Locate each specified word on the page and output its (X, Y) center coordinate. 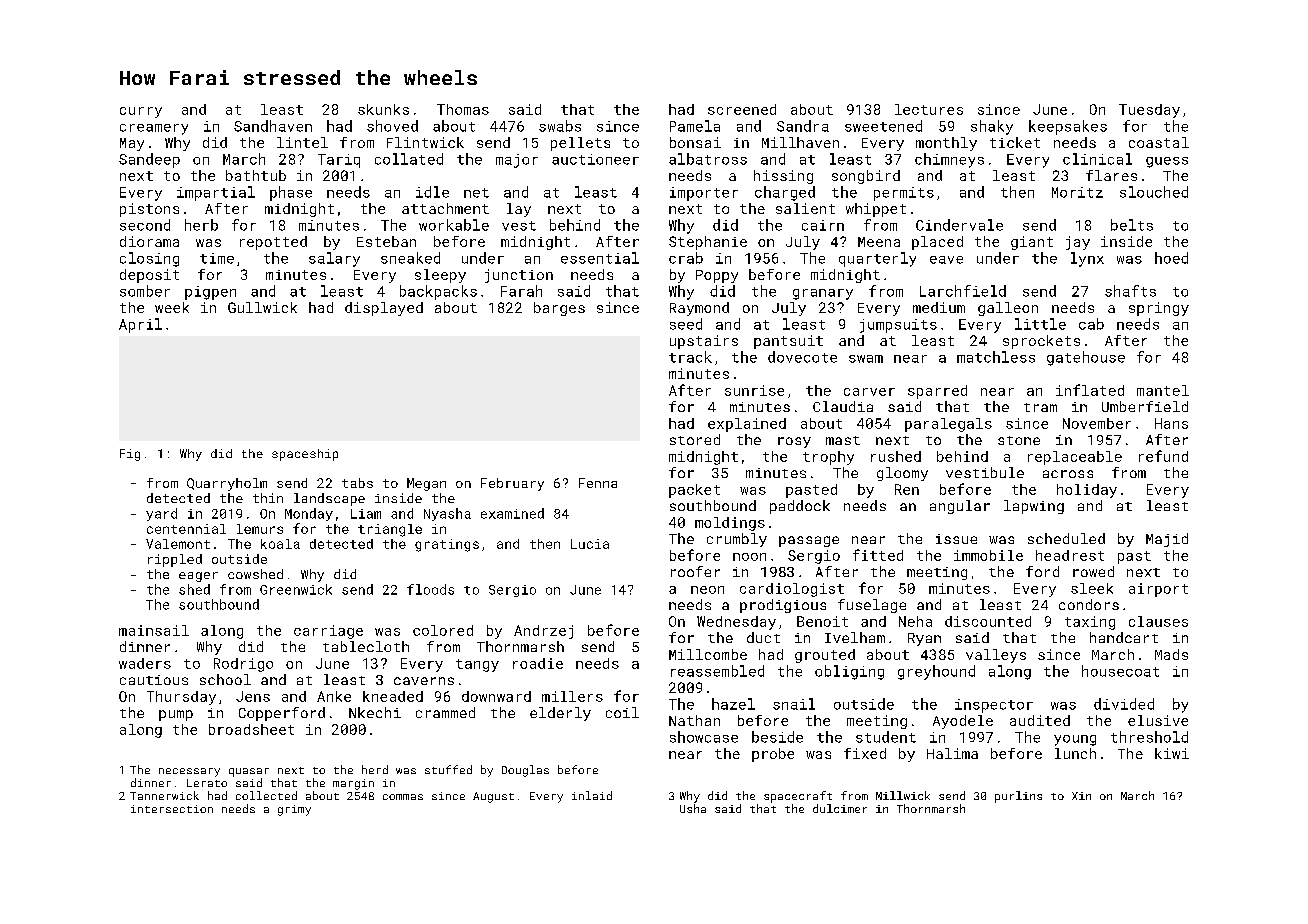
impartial (216, 193)
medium (939, 307)
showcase (704, 737)
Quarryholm (227, 484)
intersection (172, 809)
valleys (996, 656)
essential (600, 258)
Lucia (590, 544)
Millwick (903, 795)
